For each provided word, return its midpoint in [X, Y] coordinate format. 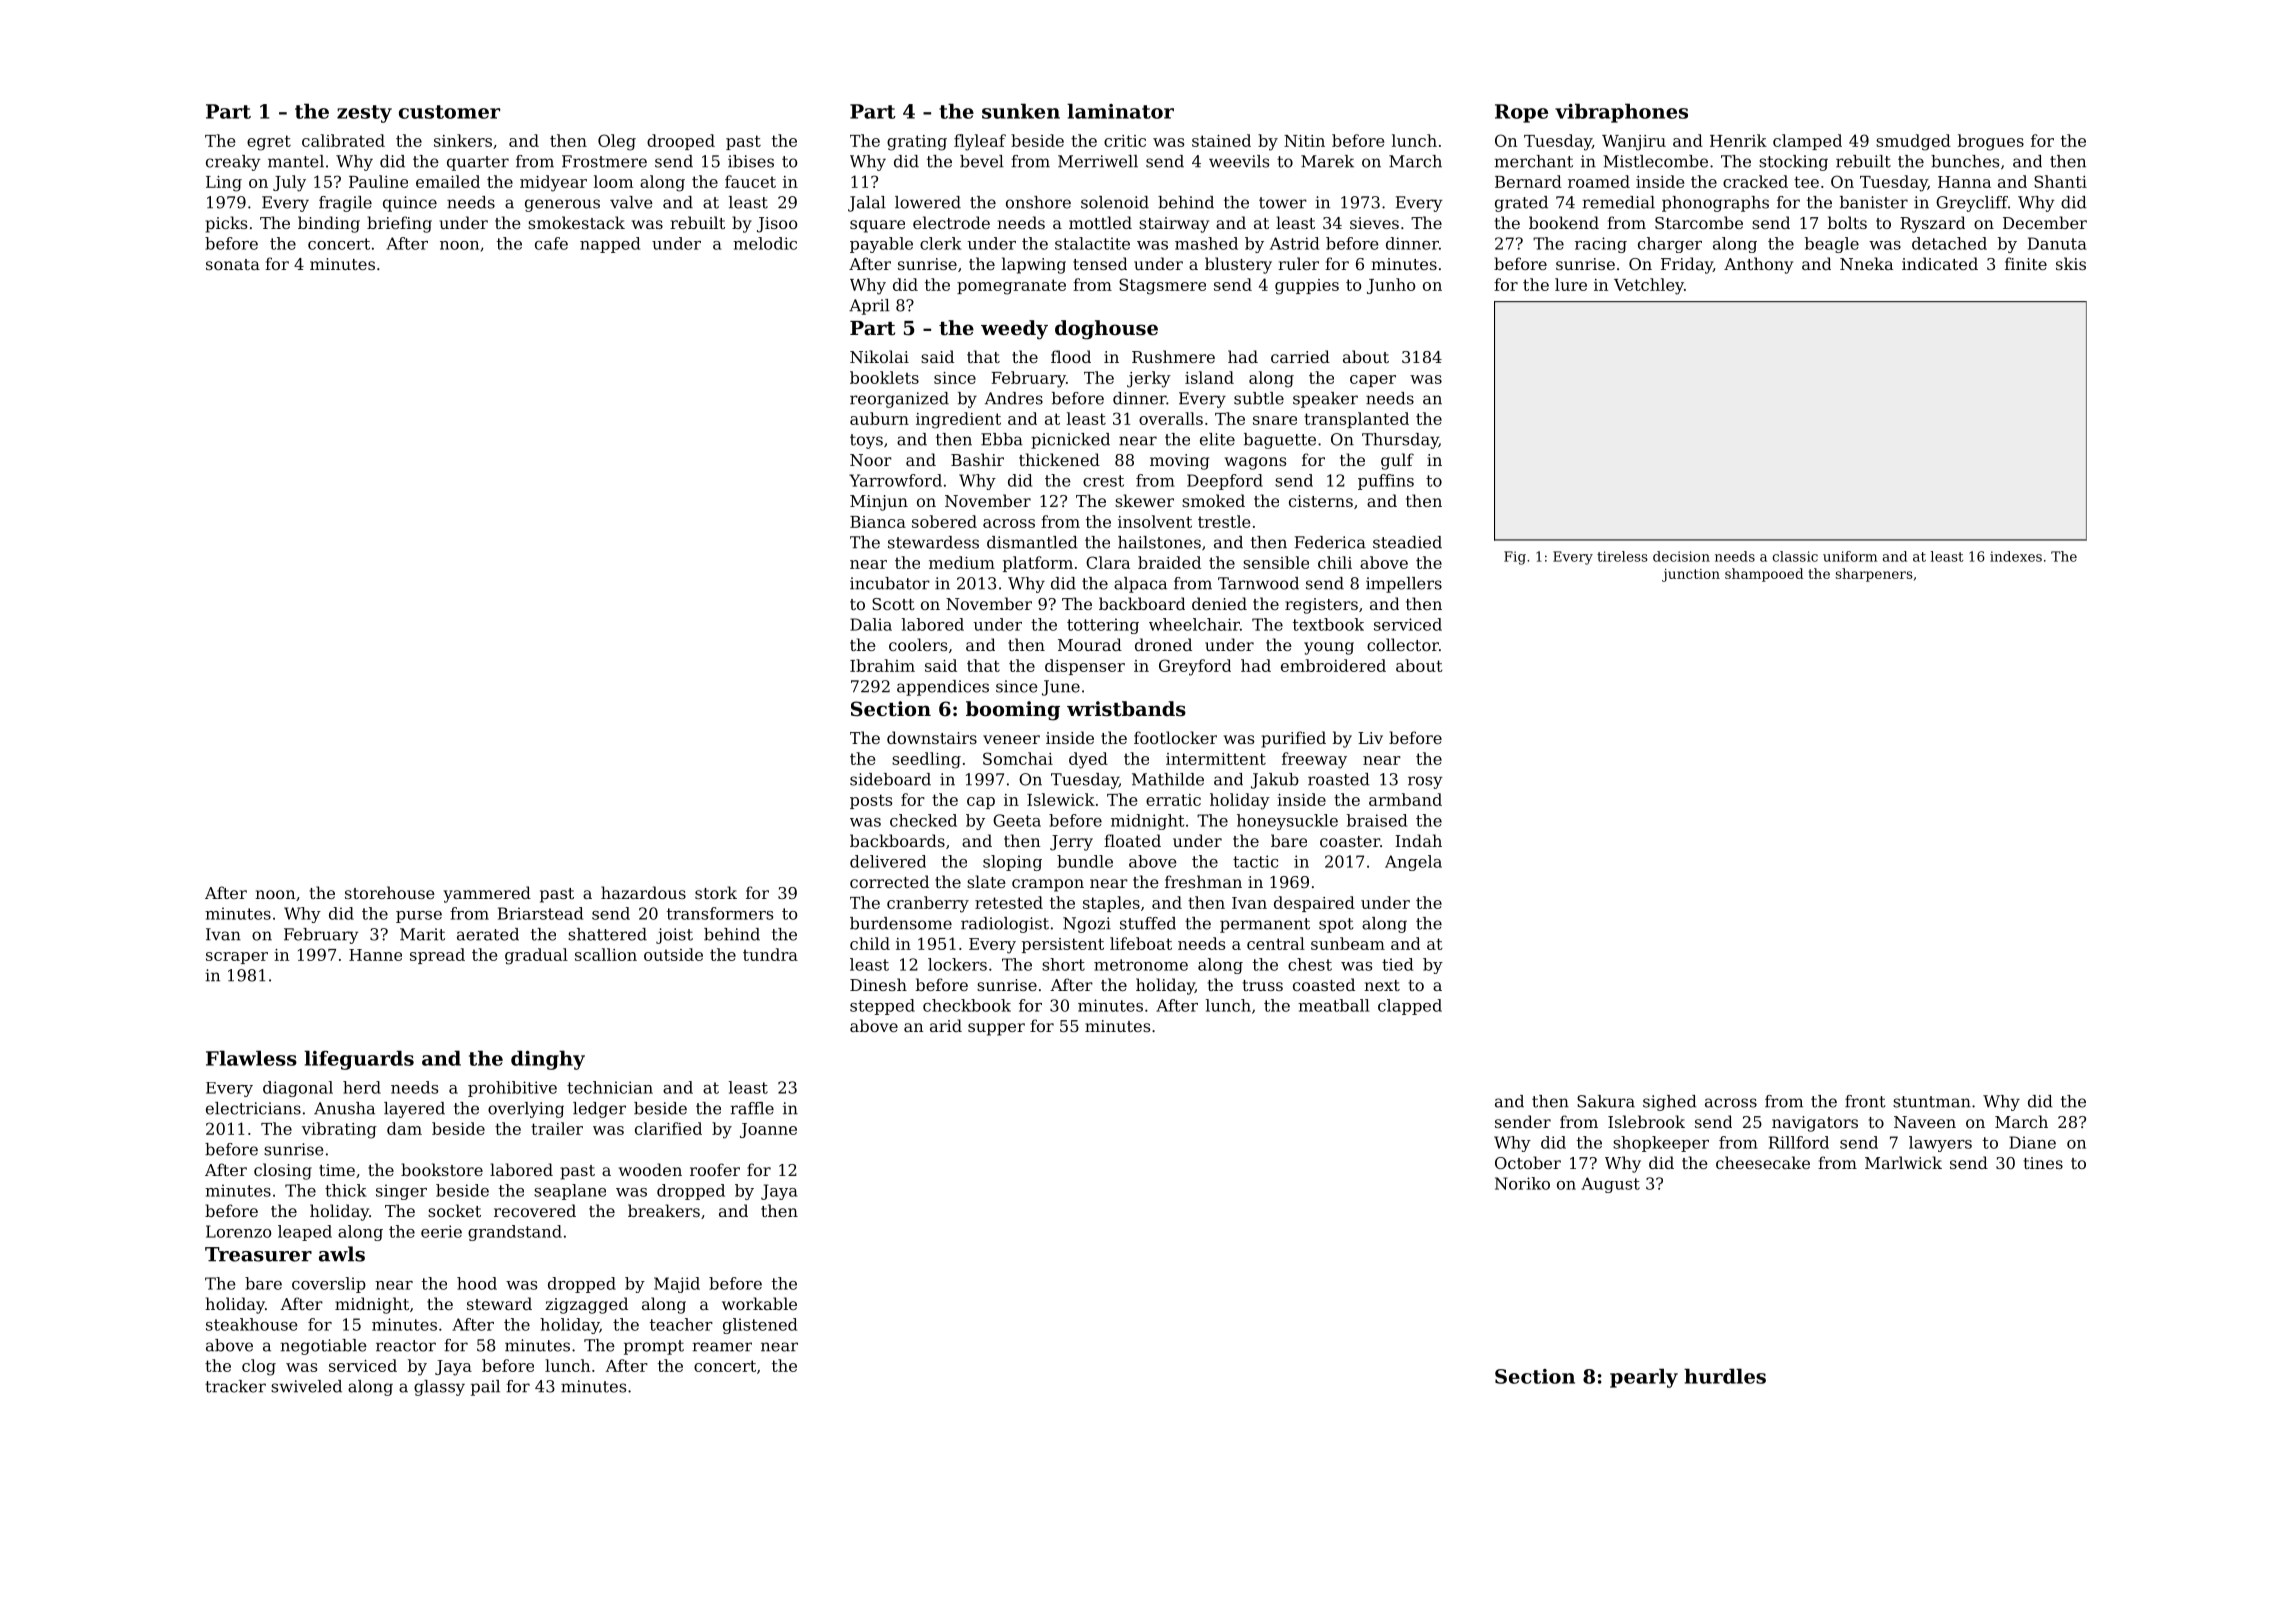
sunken [1021, 111]
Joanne [768, 1130]
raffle [752, 1108]
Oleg [617, 142]
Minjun [879, 503]
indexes [2016, 556]
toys [866, 441]
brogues [1991, 142]
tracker [235, 1386]
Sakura [1606, 1101]
